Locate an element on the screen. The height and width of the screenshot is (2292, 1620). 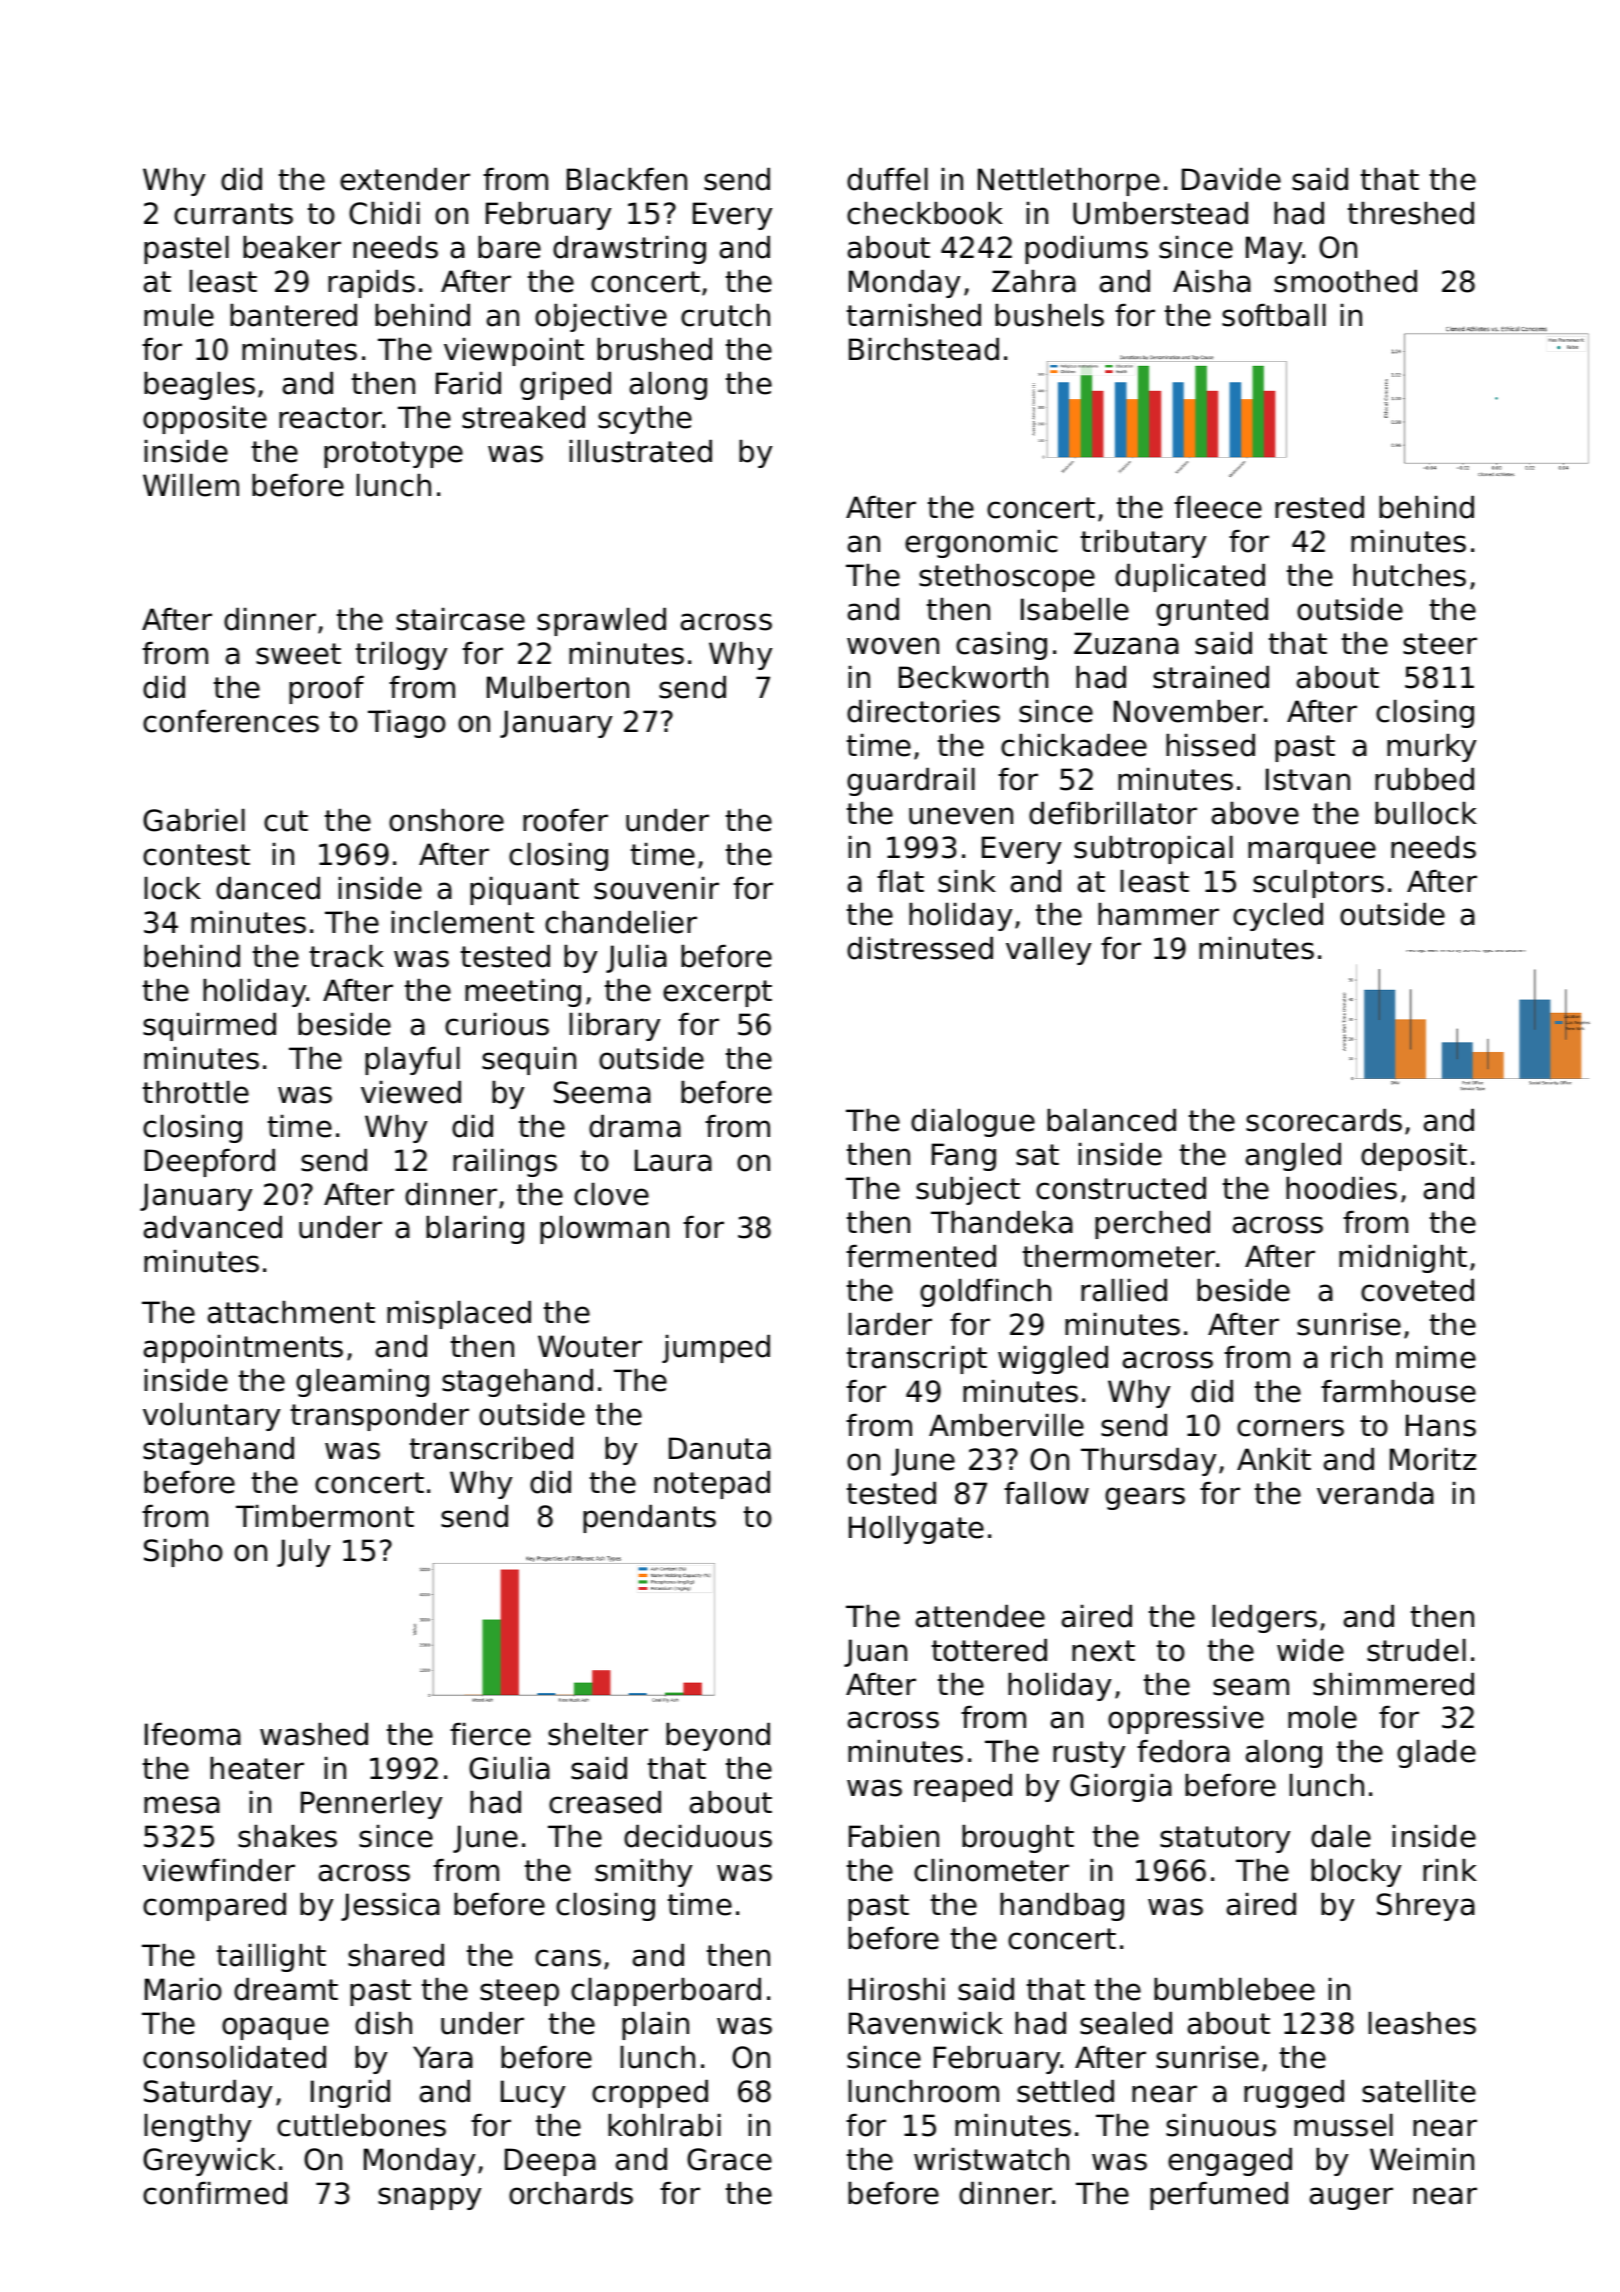
illustrated is located at coordinates (641, 451).
